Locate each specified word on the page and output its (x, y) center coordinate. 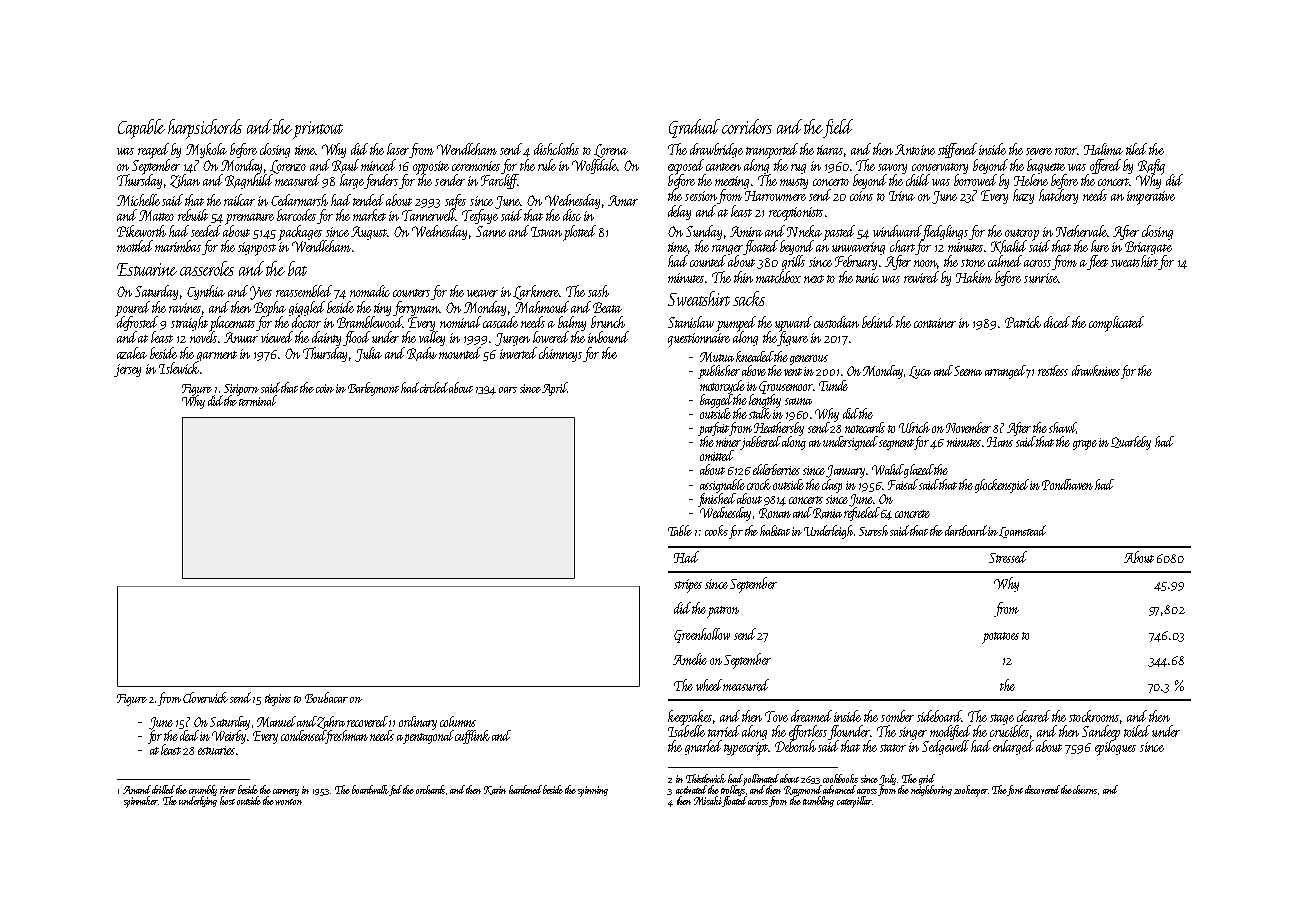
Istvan (546, 232)
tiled (1136, 149)
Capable (141, 129)
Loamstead (1023, 531)
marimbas (178, 246)
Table (680, 530)
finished (717, 500)
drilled (163, 789)
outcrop (1022, 234)
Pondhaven (1067, 484)
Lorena (611, 151)
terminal (257, 401)
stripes (688, 586)
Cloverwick (205, 697)
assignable (722, 486)
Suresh (873, 530)
